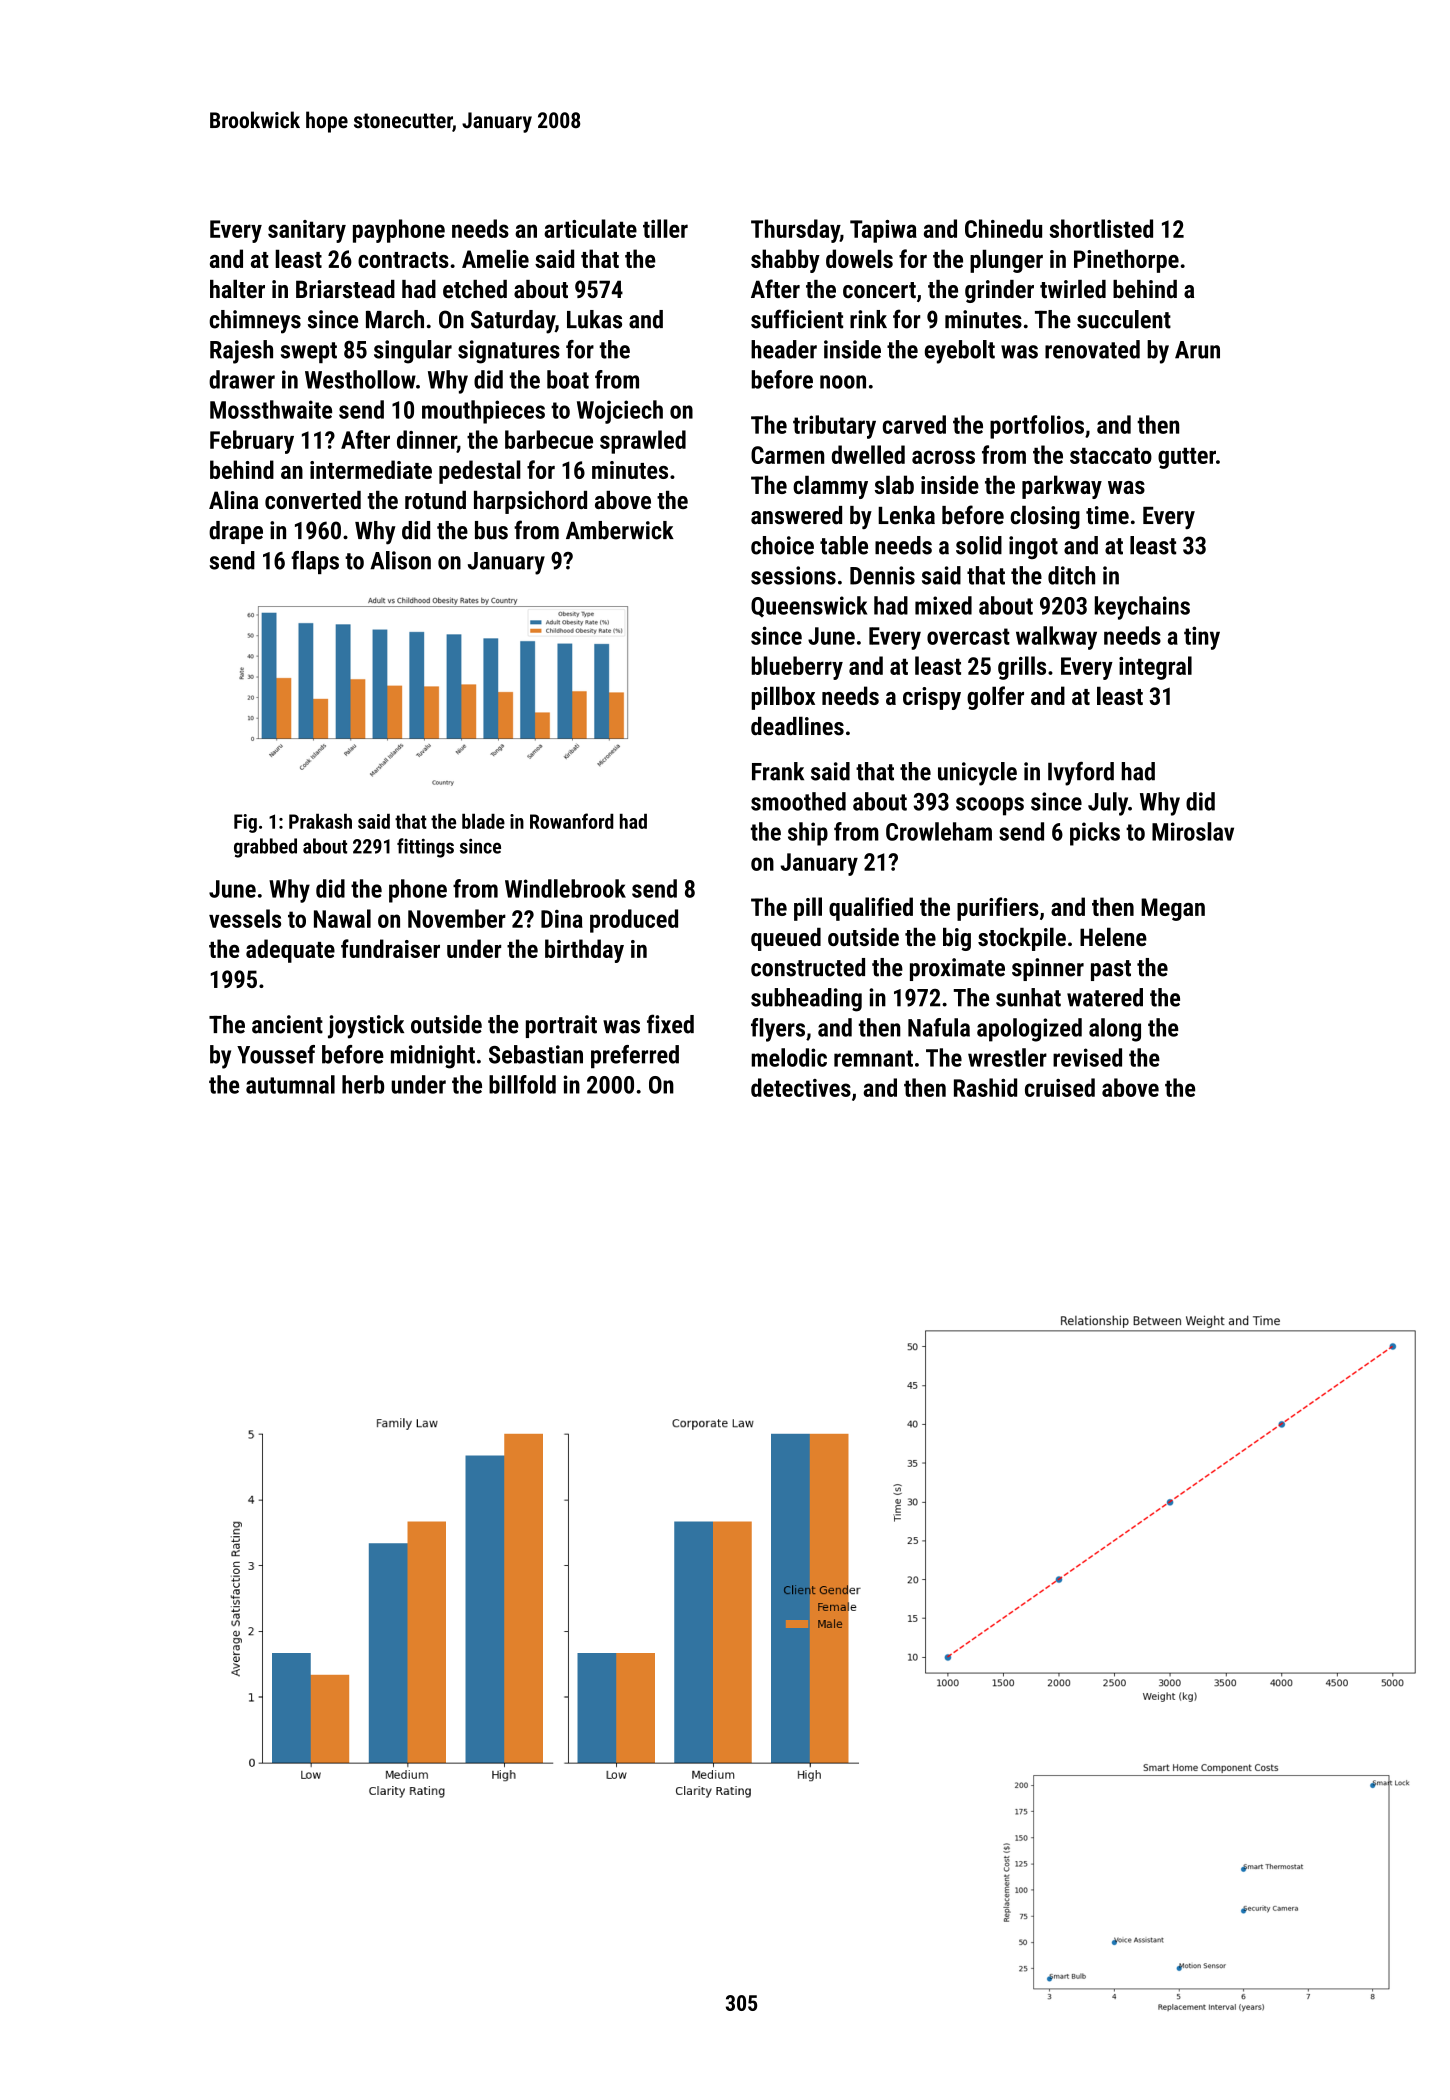 This screenshot has height=2100, width=1450. Describe the element at coordinates (400, 560) in the screenshot. I see `Alison` at that location.
